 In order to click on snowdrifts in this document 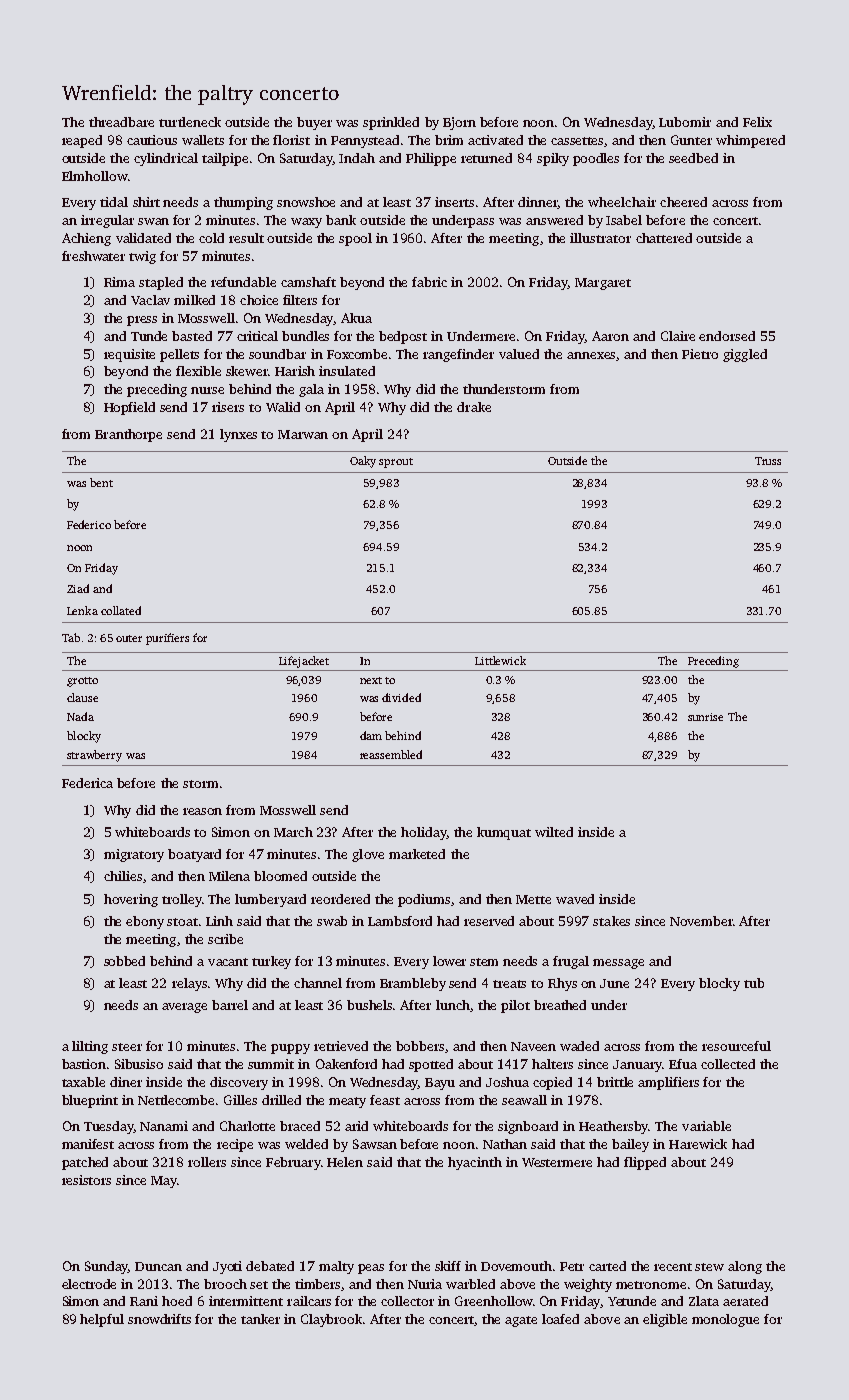, I will do `click(159, 1319)`.
